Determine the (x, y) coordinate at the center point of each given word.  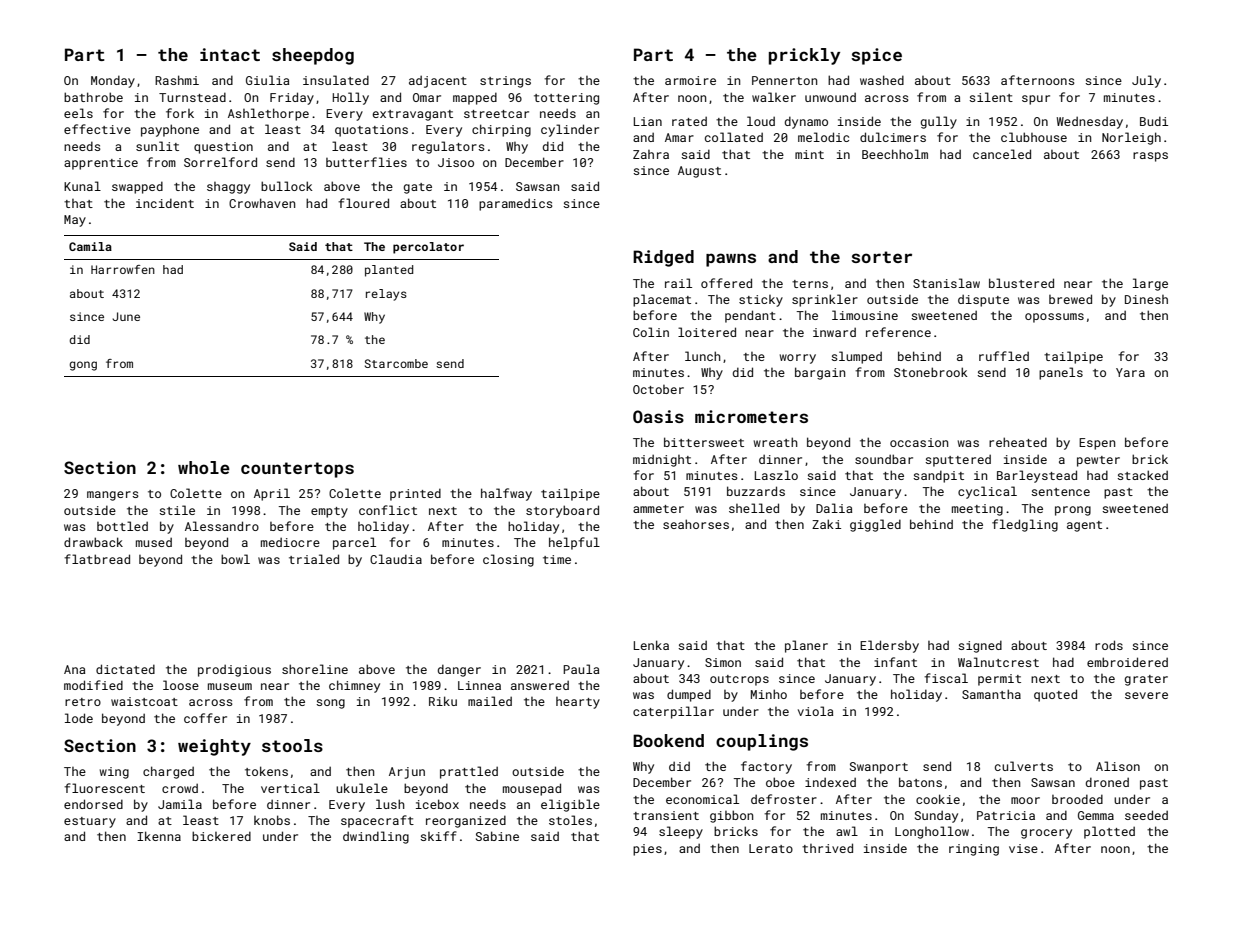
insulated (336, 80)
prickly (804, 56)
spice (876, 56)
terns (810, 284)
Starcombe (396, 363)
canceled (1002, 154)
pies (647, 850)
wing (114, 773)
